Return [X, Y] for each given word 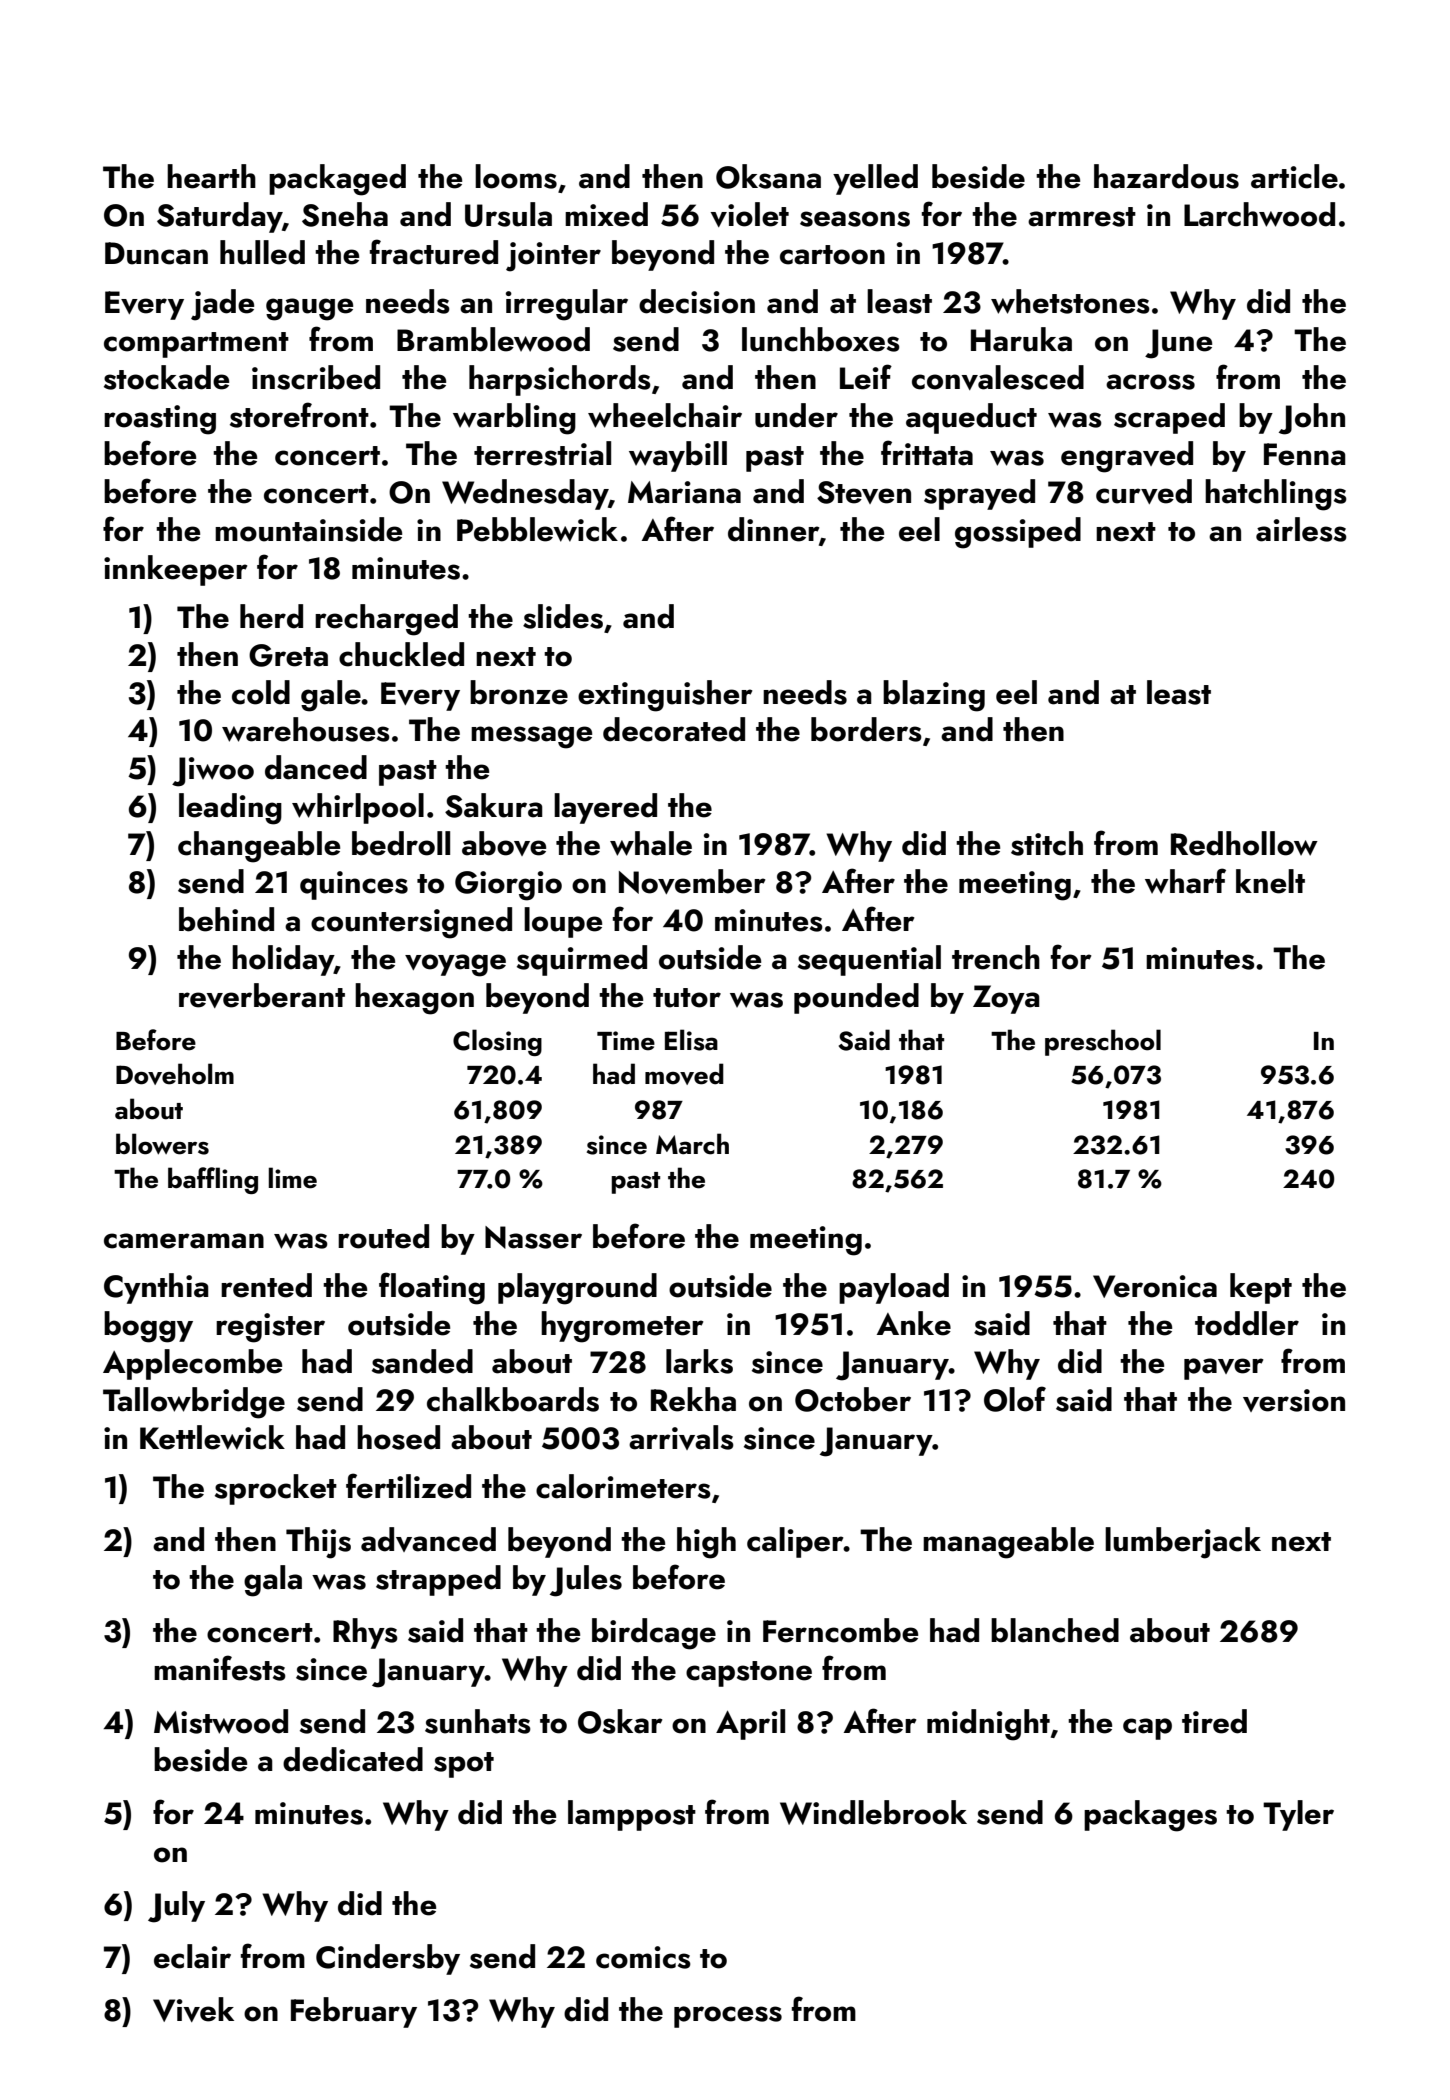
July [176, 1907]
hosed [398, 1437]
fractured [434, 252]
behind [226, 919]
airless [1301, 529]
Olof [1015, 1399]
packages [1150, 1816]
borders [866, 729]
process [728, 2017]
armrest [1082, 217]
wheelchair [665, 415]
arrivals [681, 1437]
